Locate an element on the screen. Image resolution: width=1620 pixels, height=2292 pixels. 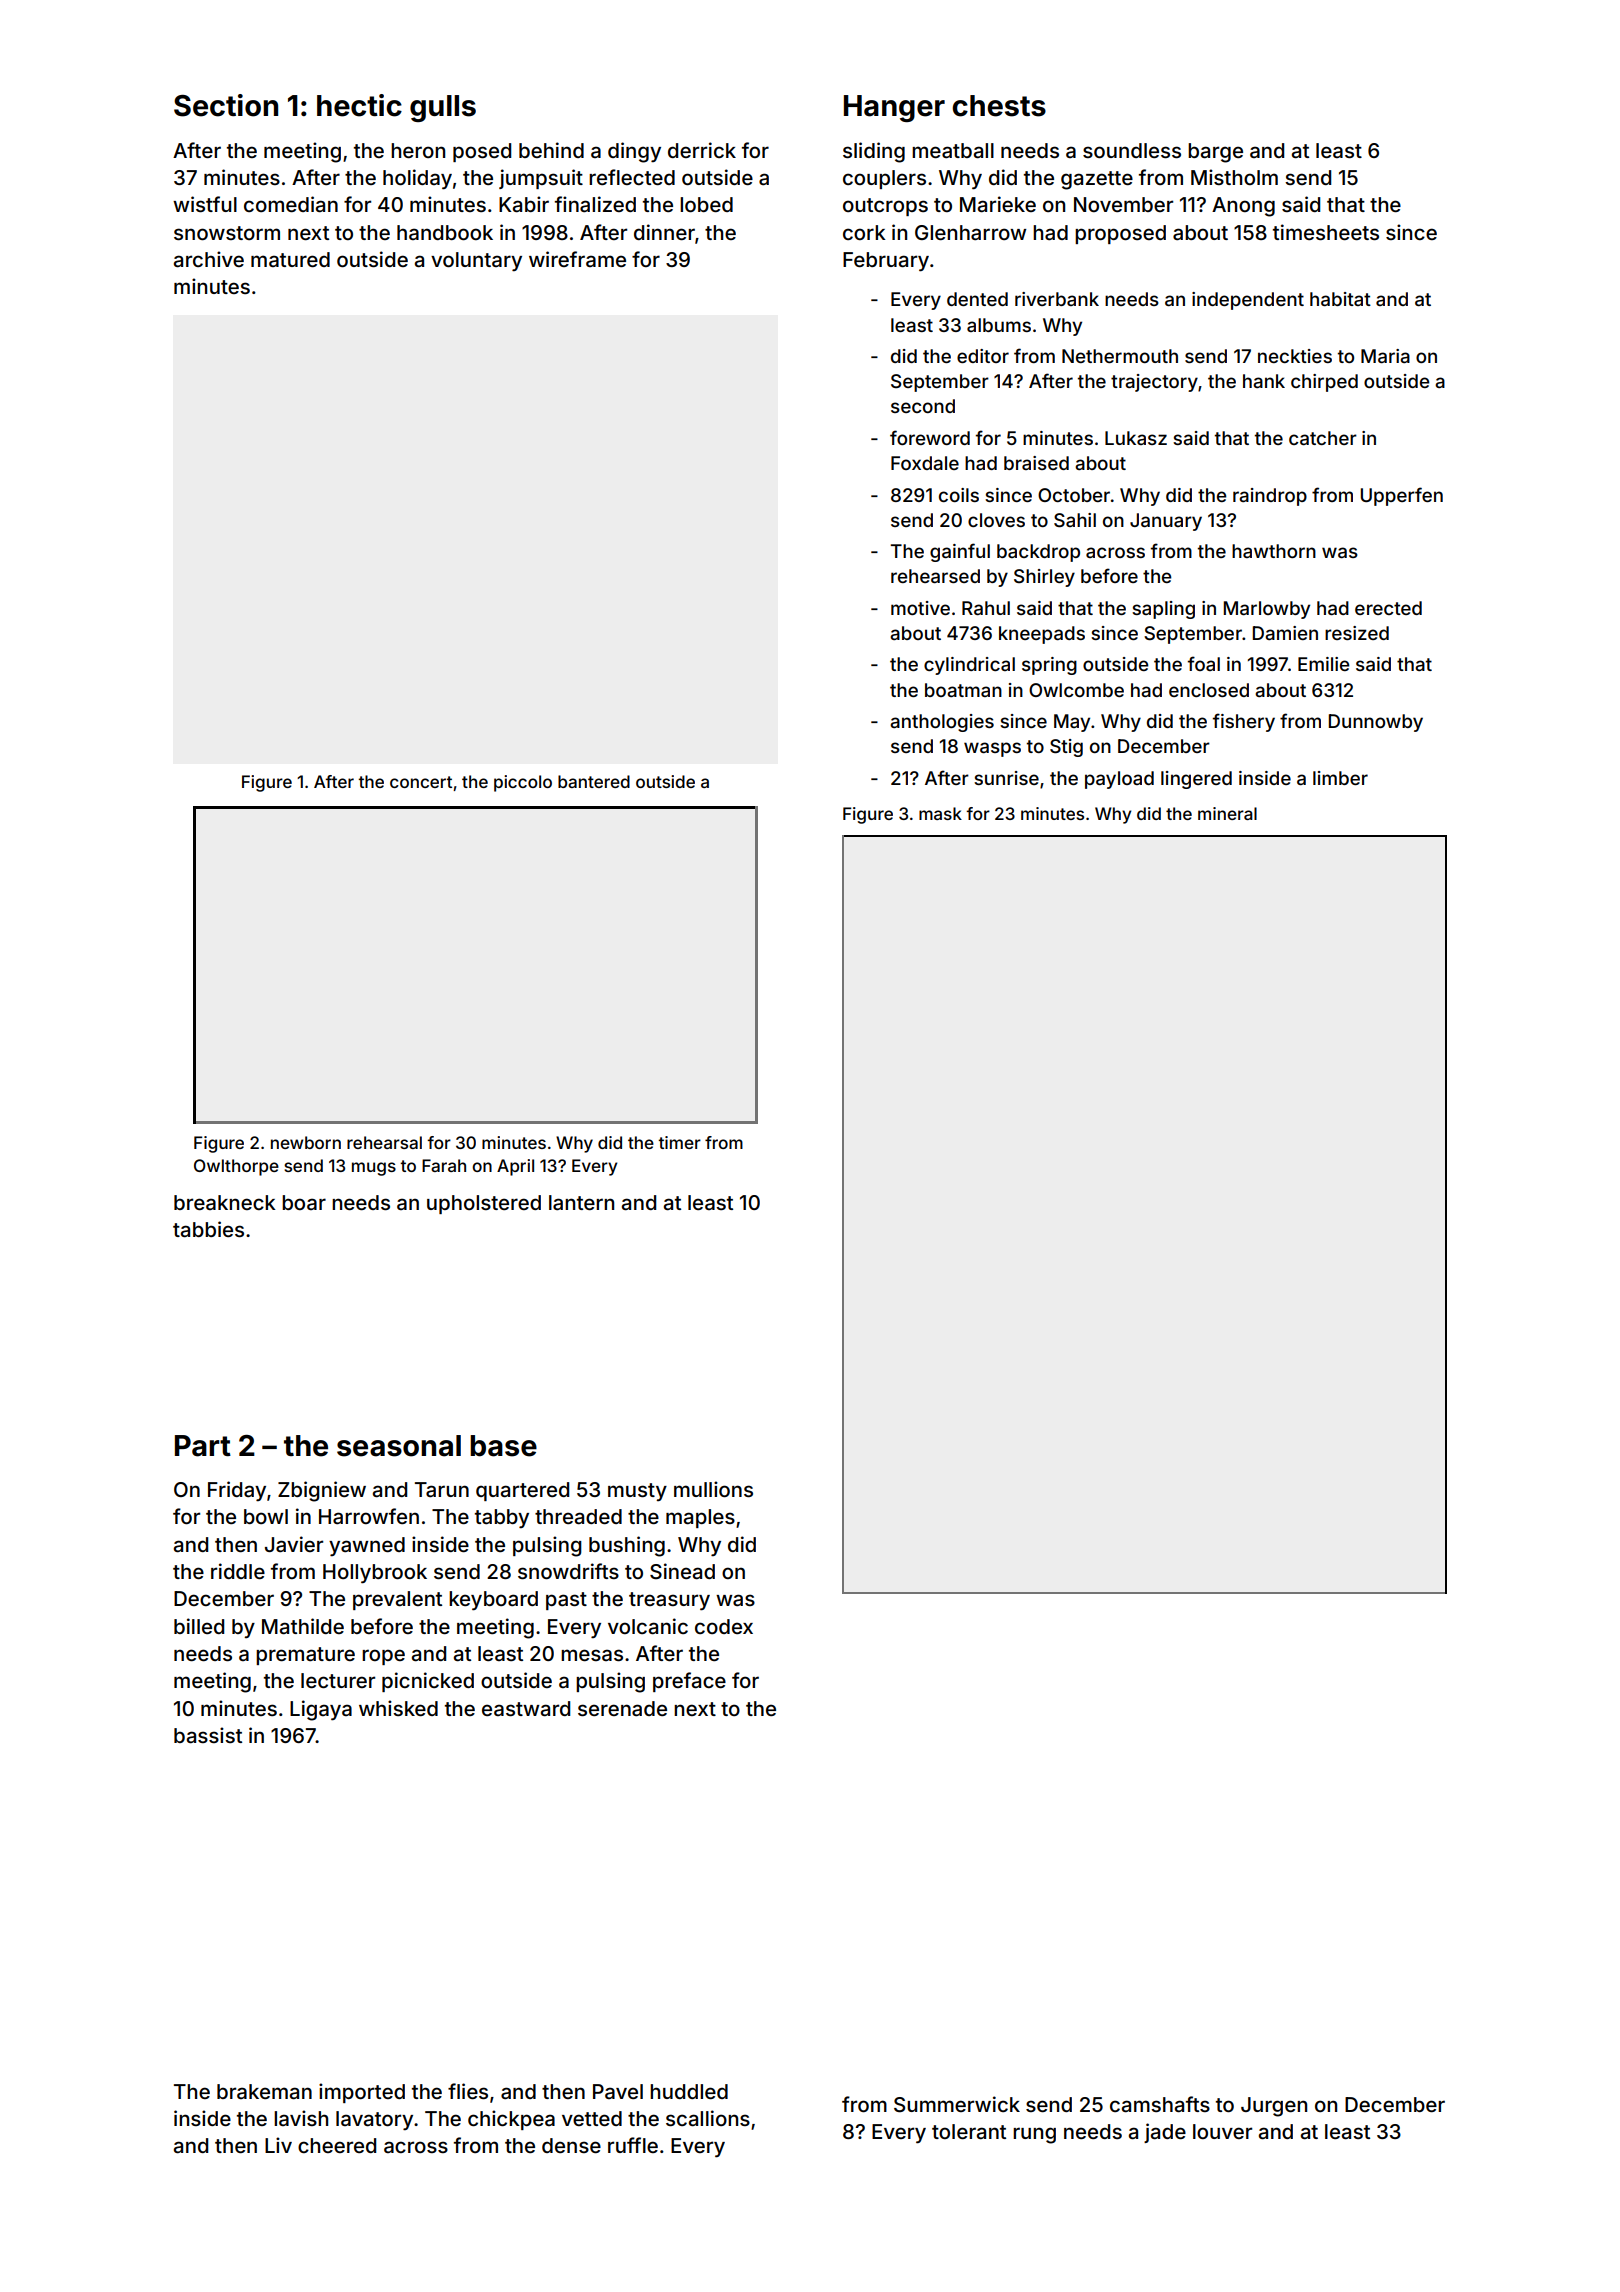
mask is located at coordinates (940, 813).
